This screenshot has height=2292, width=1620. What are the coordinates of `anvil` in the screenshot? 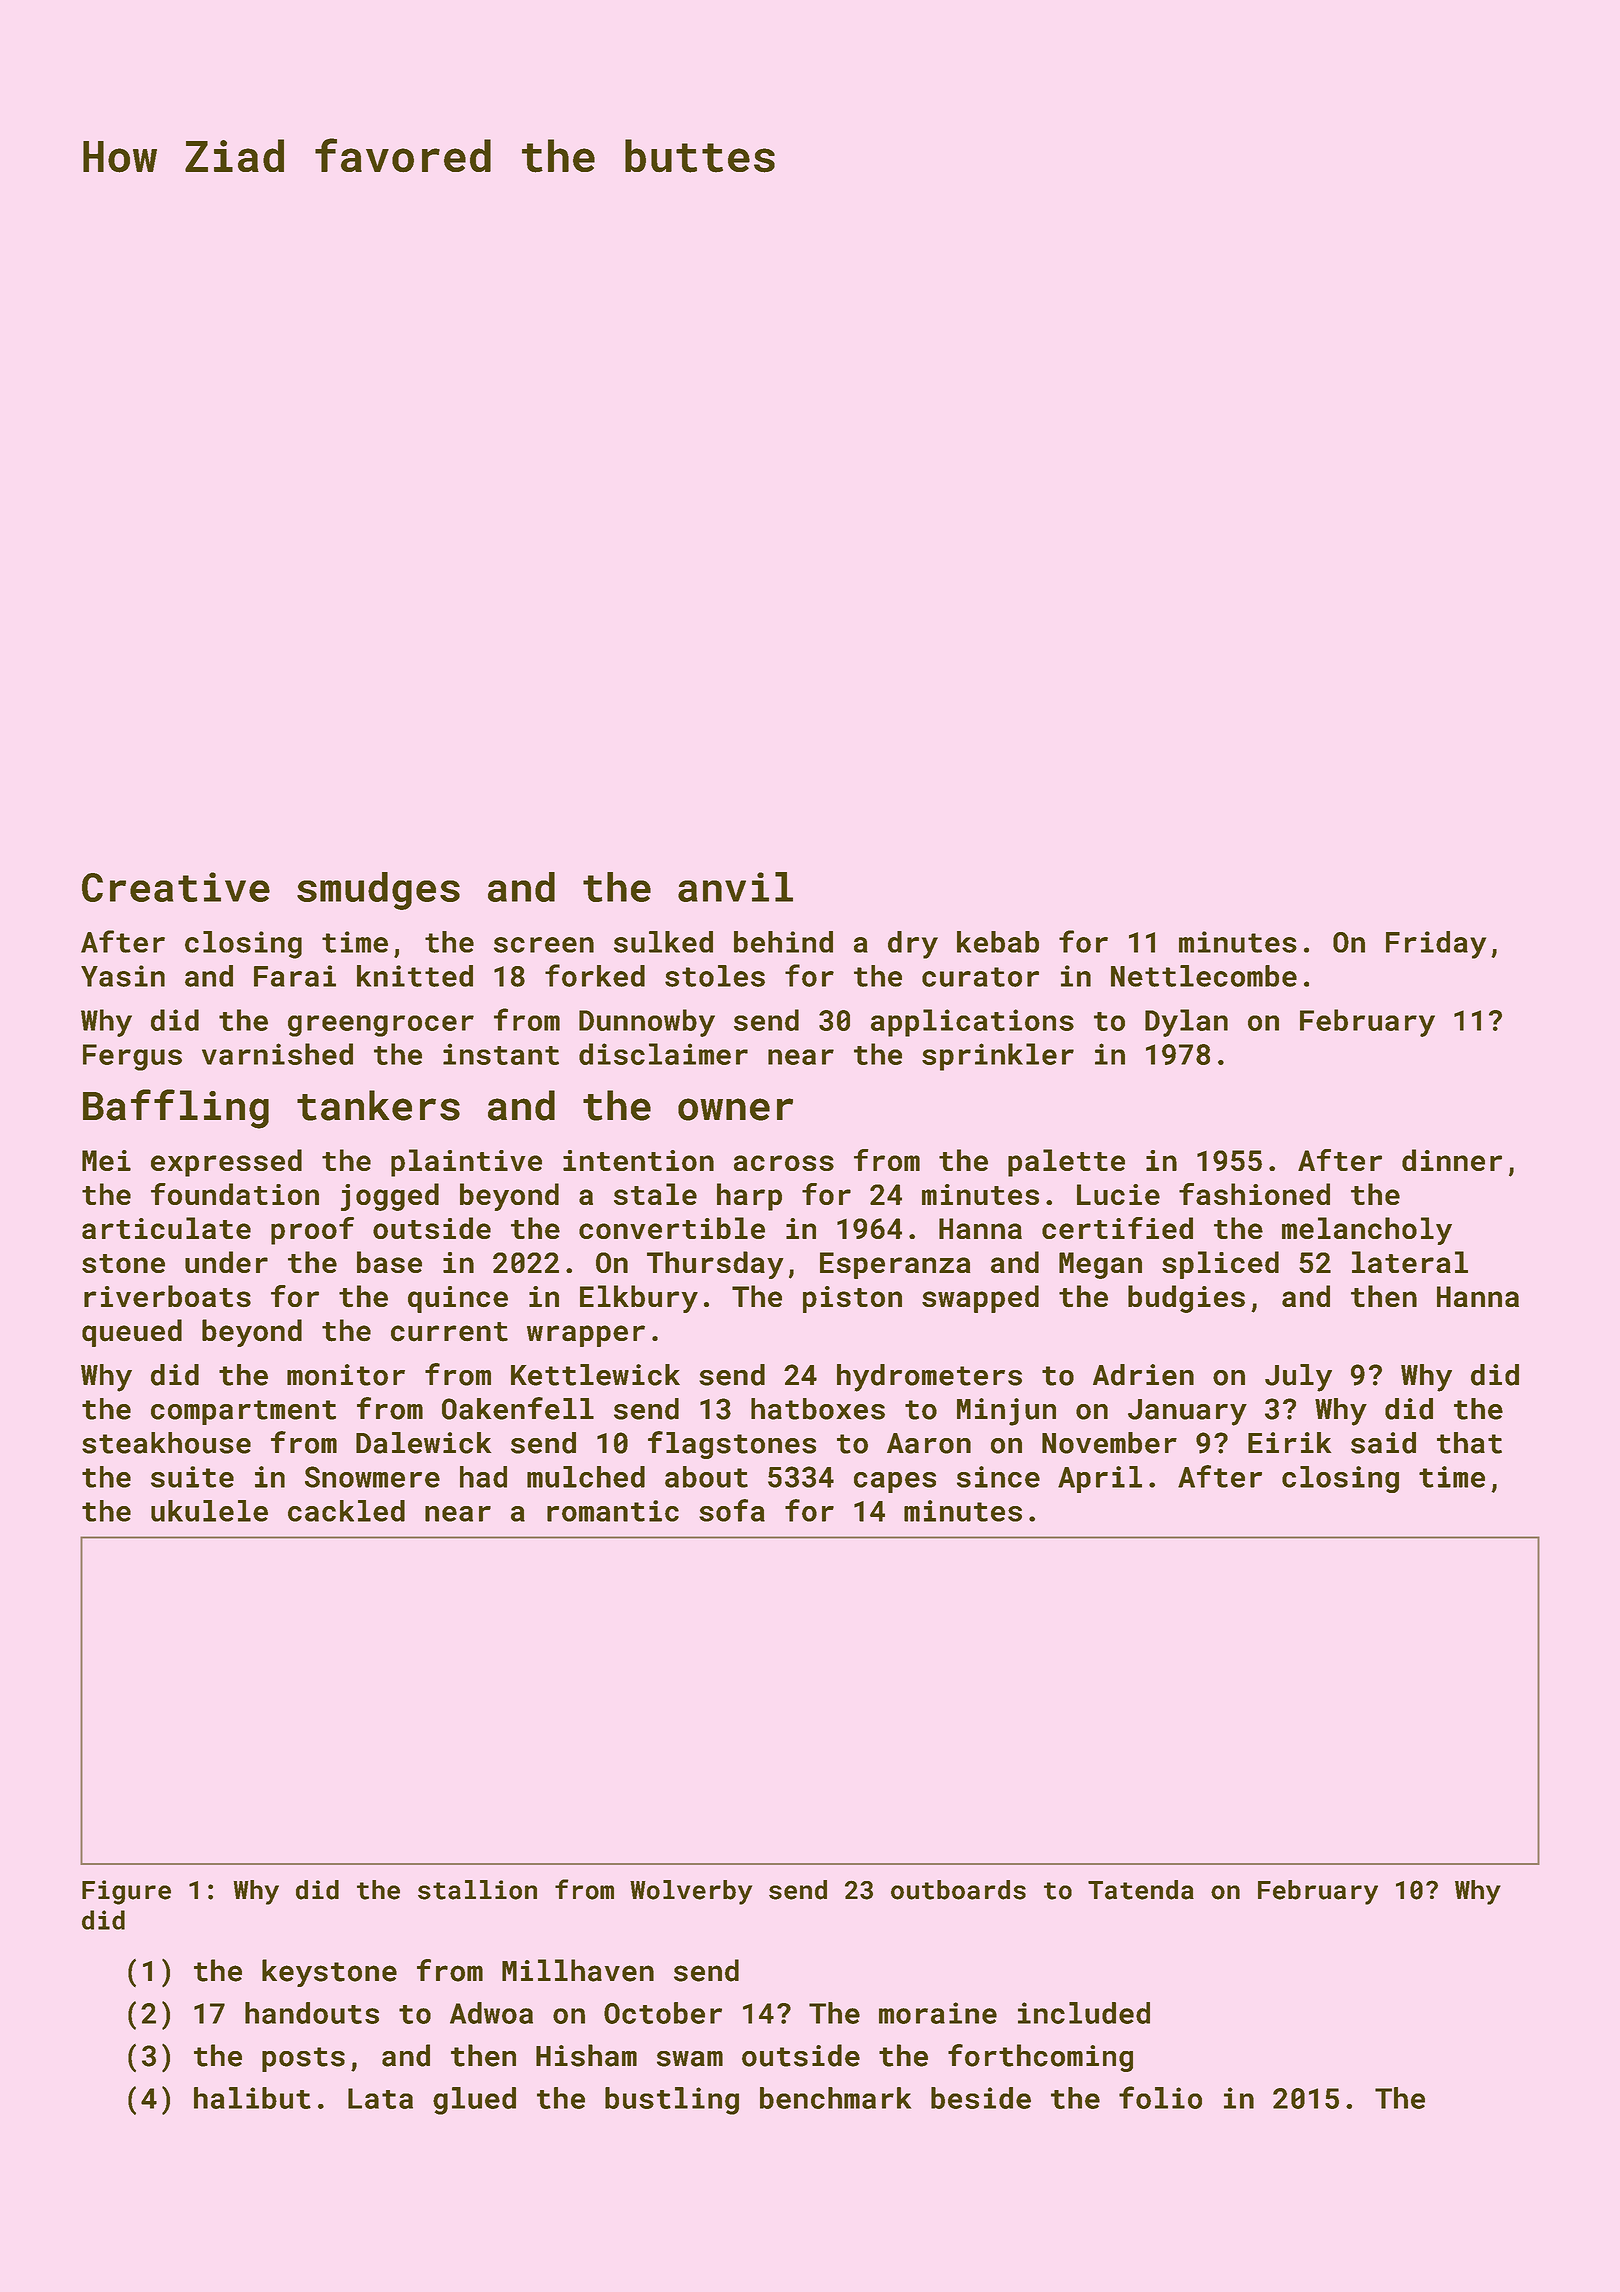 It's located at (735, 887).
